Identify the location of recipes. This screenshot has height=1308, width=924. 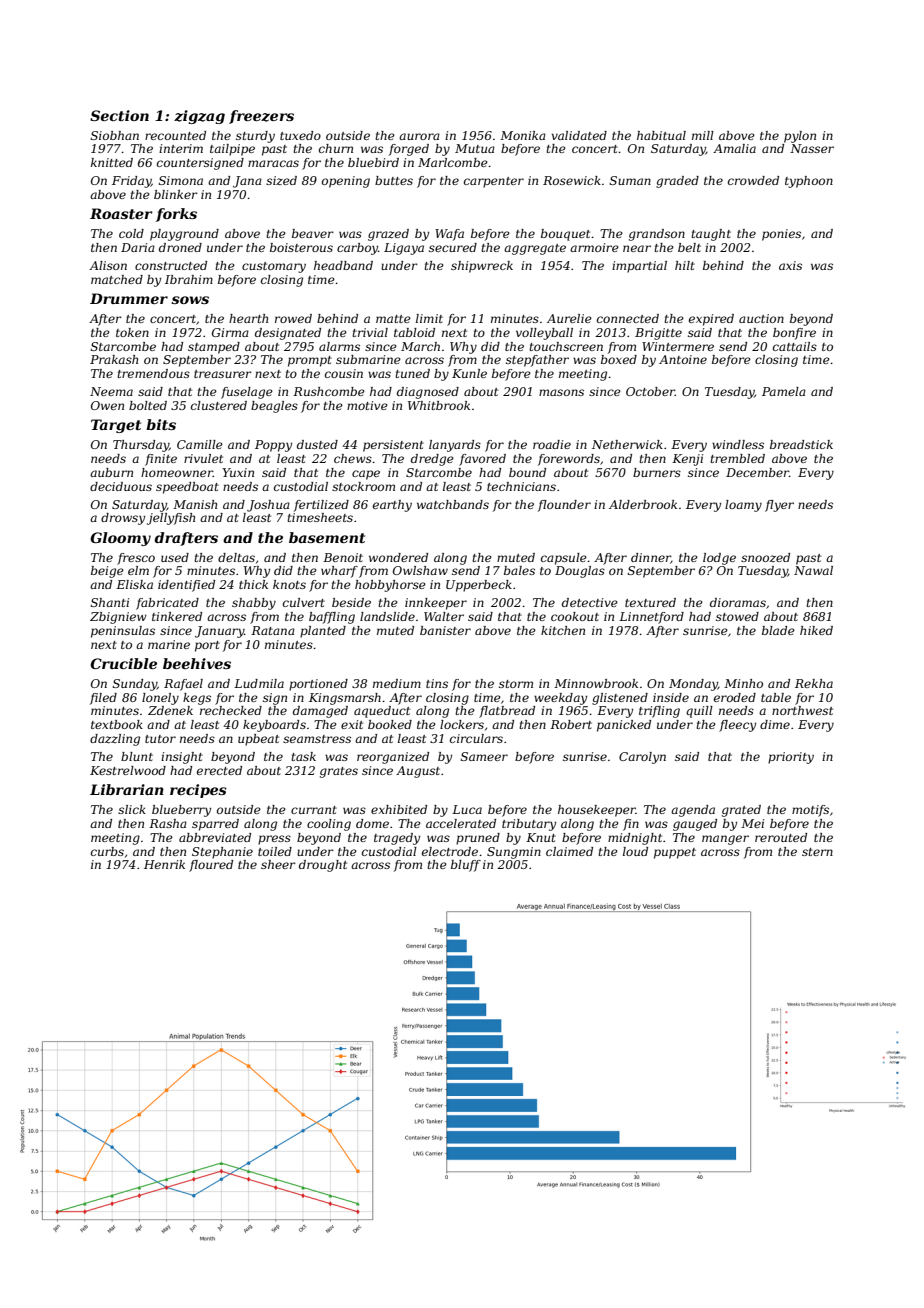
(198, 791).
